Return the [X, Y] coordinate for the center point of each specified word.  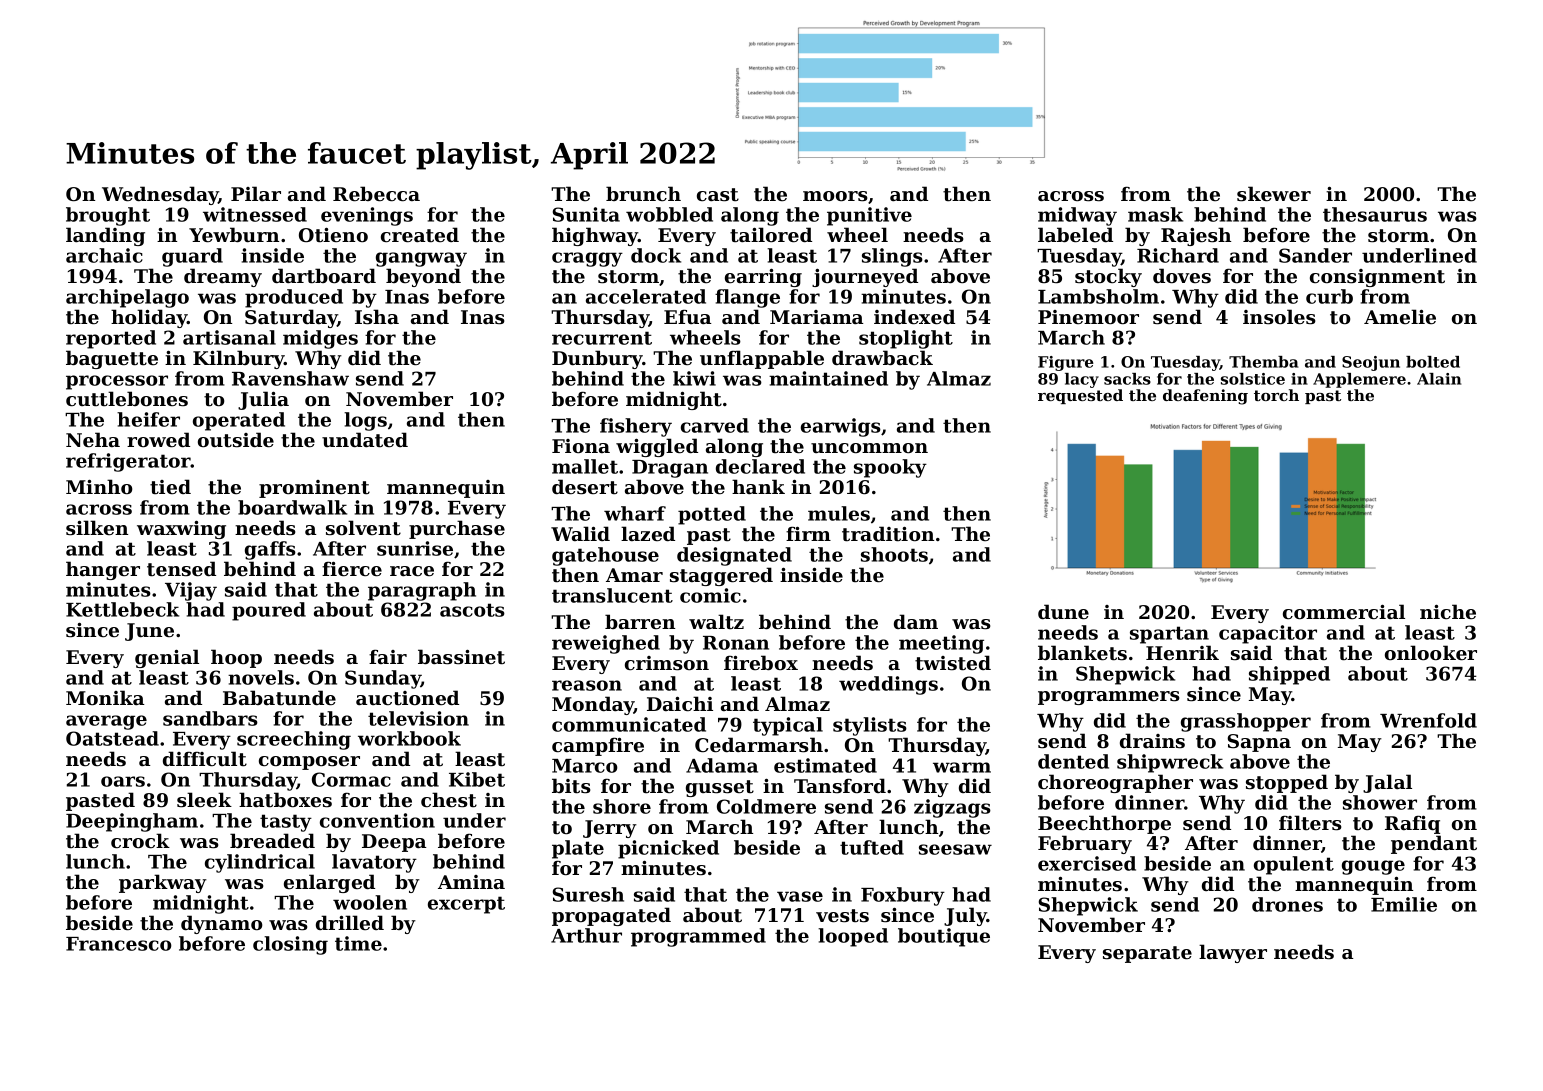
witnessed [255, 214]
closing [290, 945]
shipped [1289, 675]
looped [853, 937]
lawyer [1233, 953]
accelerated [646, 296]
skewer [1274, 194]
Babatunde [279, 698]
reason [587, 685]
